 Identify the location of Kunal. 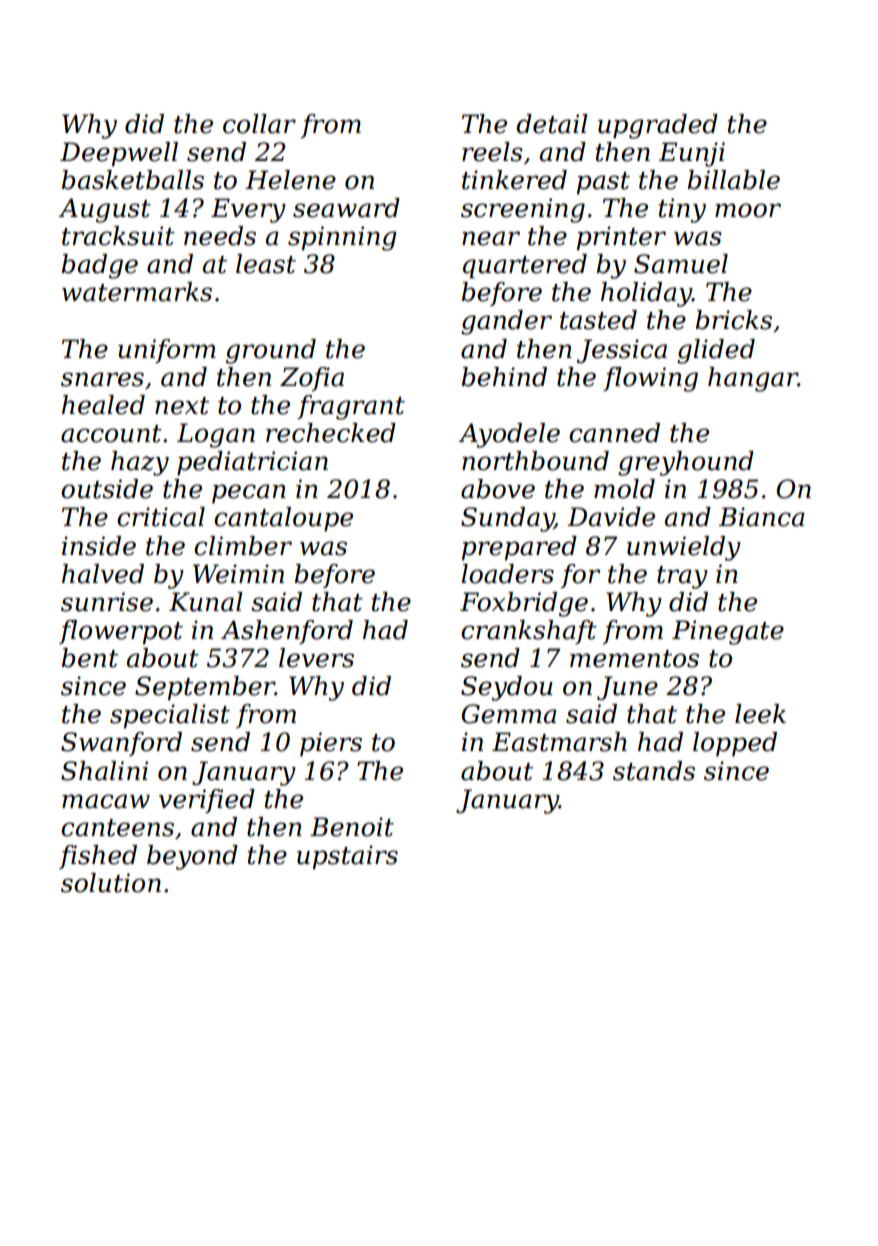
(206, 602).
